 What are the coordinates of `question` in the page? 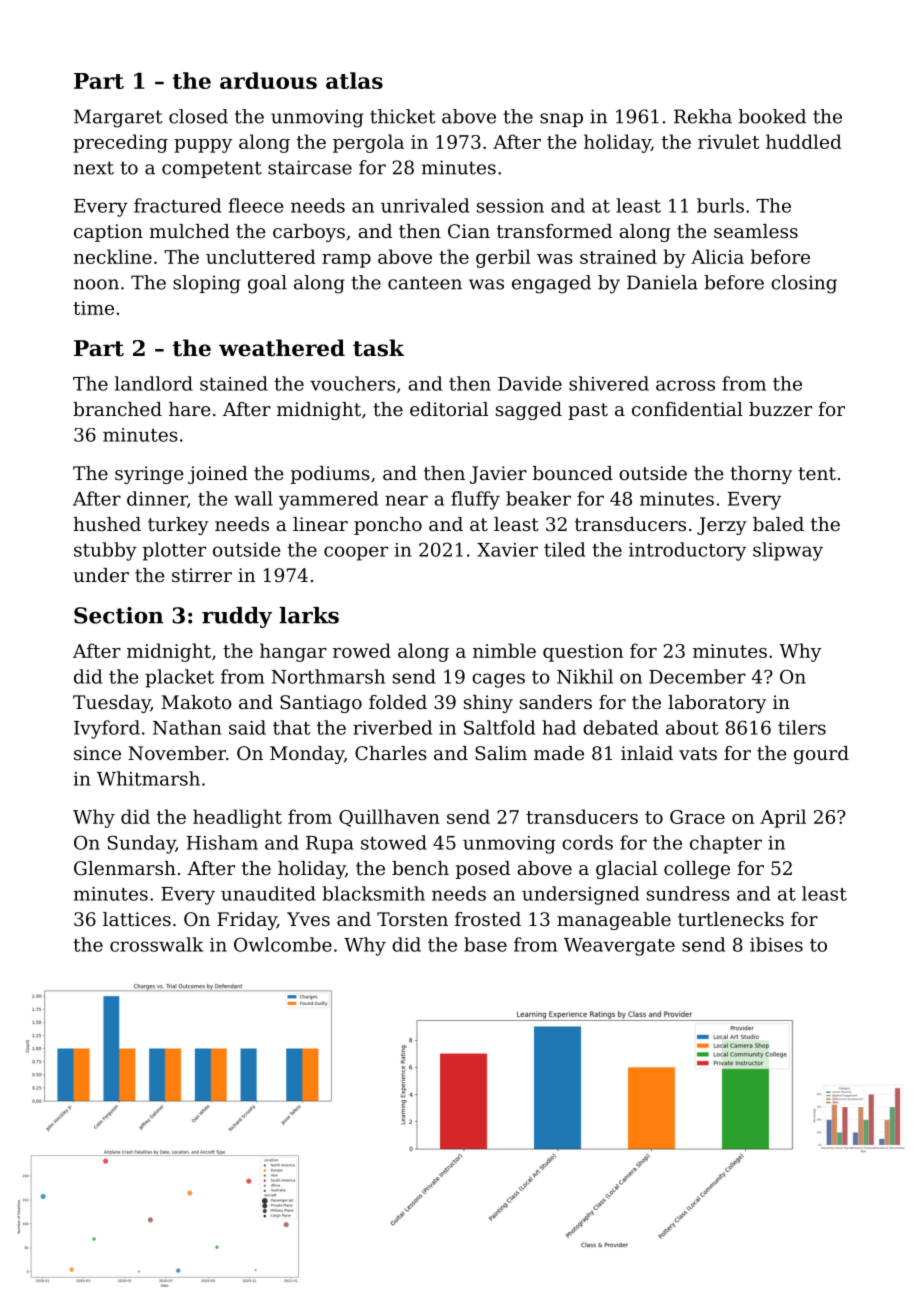 It's located at (583, 653).
